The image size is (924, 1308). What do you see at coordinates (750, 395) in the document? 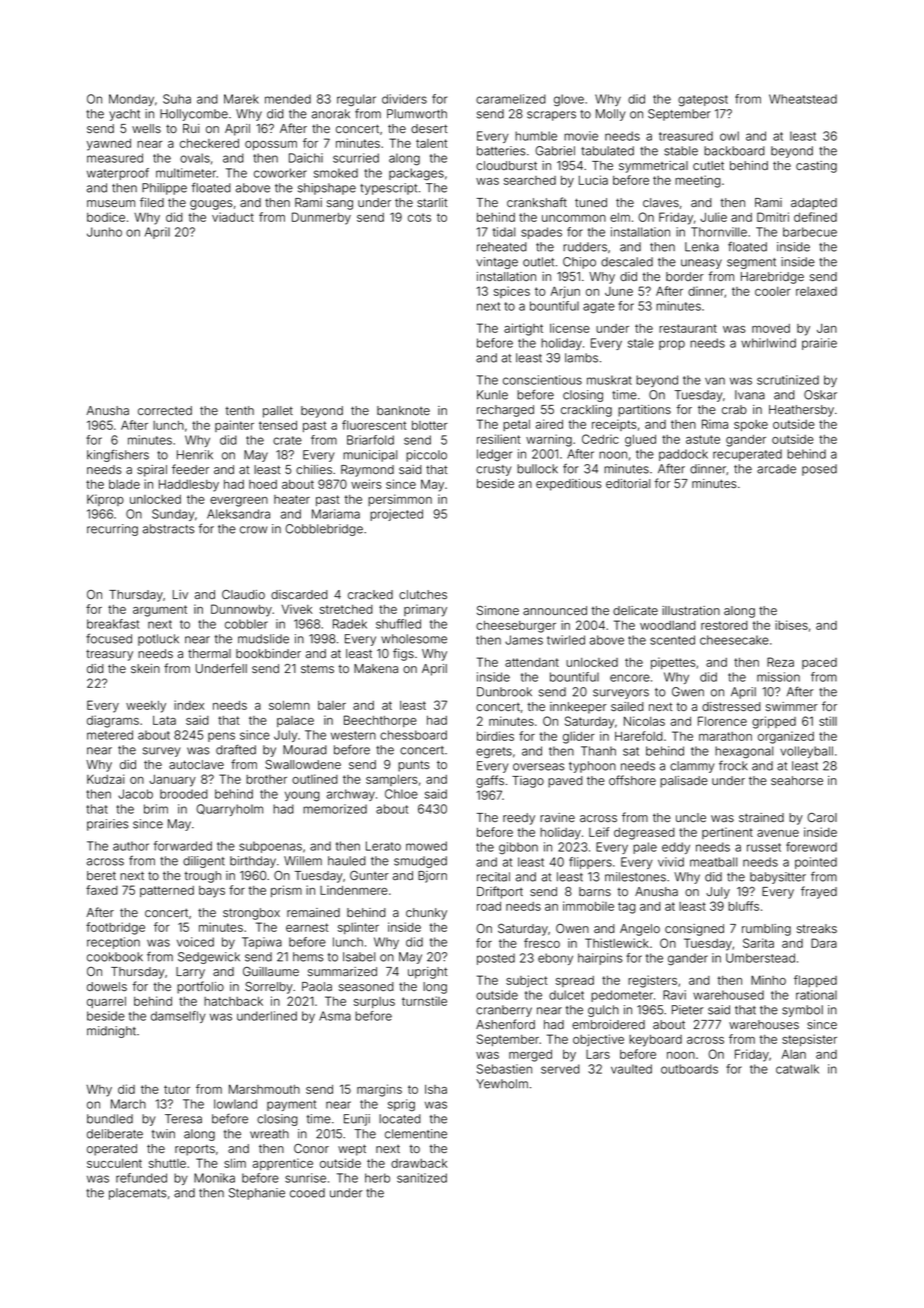
I see `Ivana` at bounding box center [750, 395].
